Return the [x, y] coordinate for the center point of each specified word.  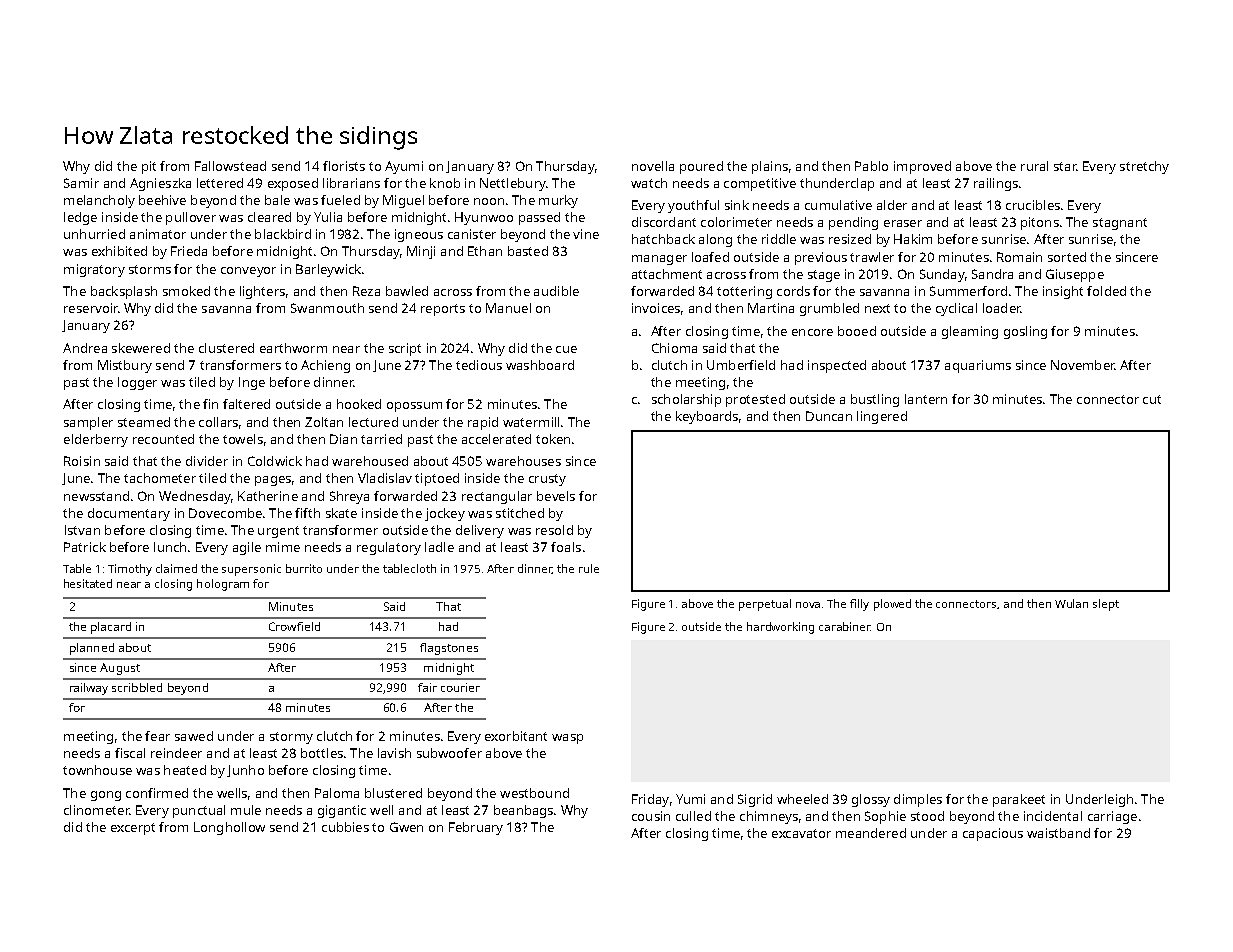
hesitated [88, 583]
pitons [1040, 223]
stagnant [1120, 224]
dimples [918, 800]
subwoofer [449, 753]
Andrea [85, 348]
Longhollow [229, 828]
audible [556, 291]
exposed [293, 184]
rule [589, 568]
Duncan [829, 416]
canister [472, 234]
